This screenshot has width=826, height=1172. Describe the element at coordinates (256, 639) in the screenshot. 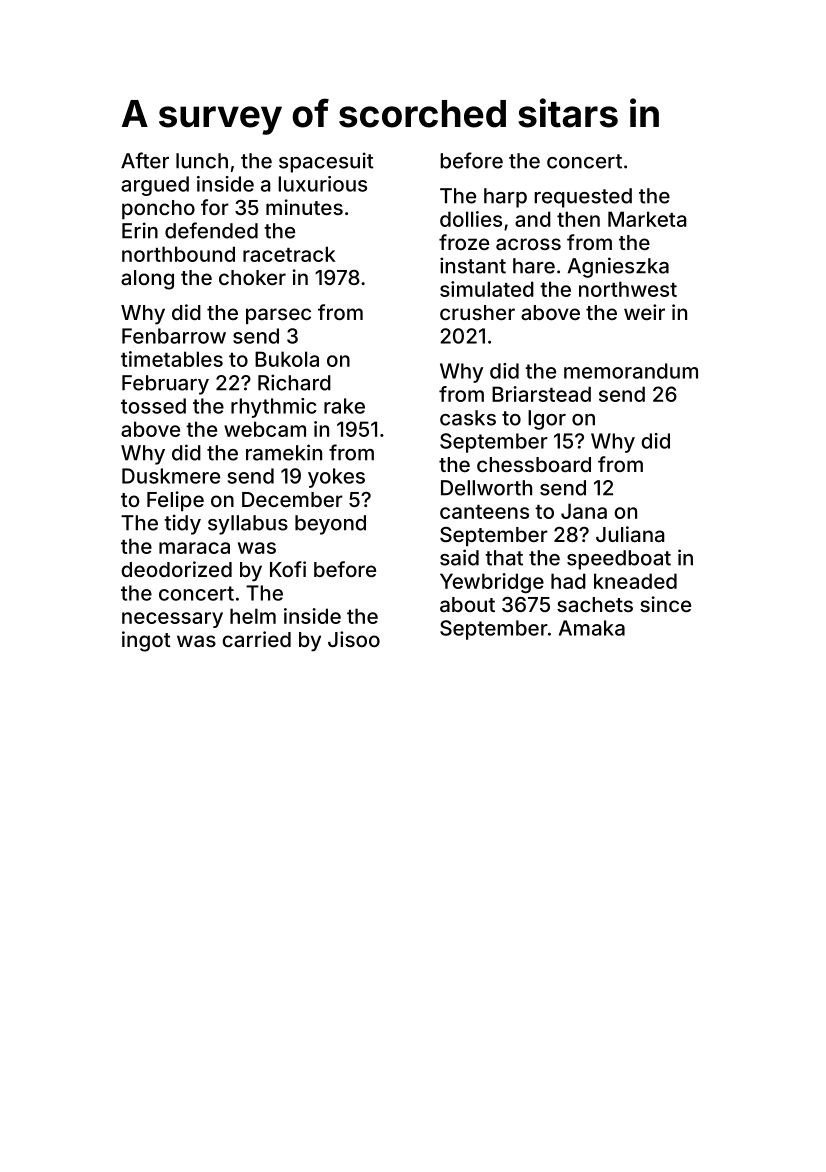

I see `carried` at that location.
